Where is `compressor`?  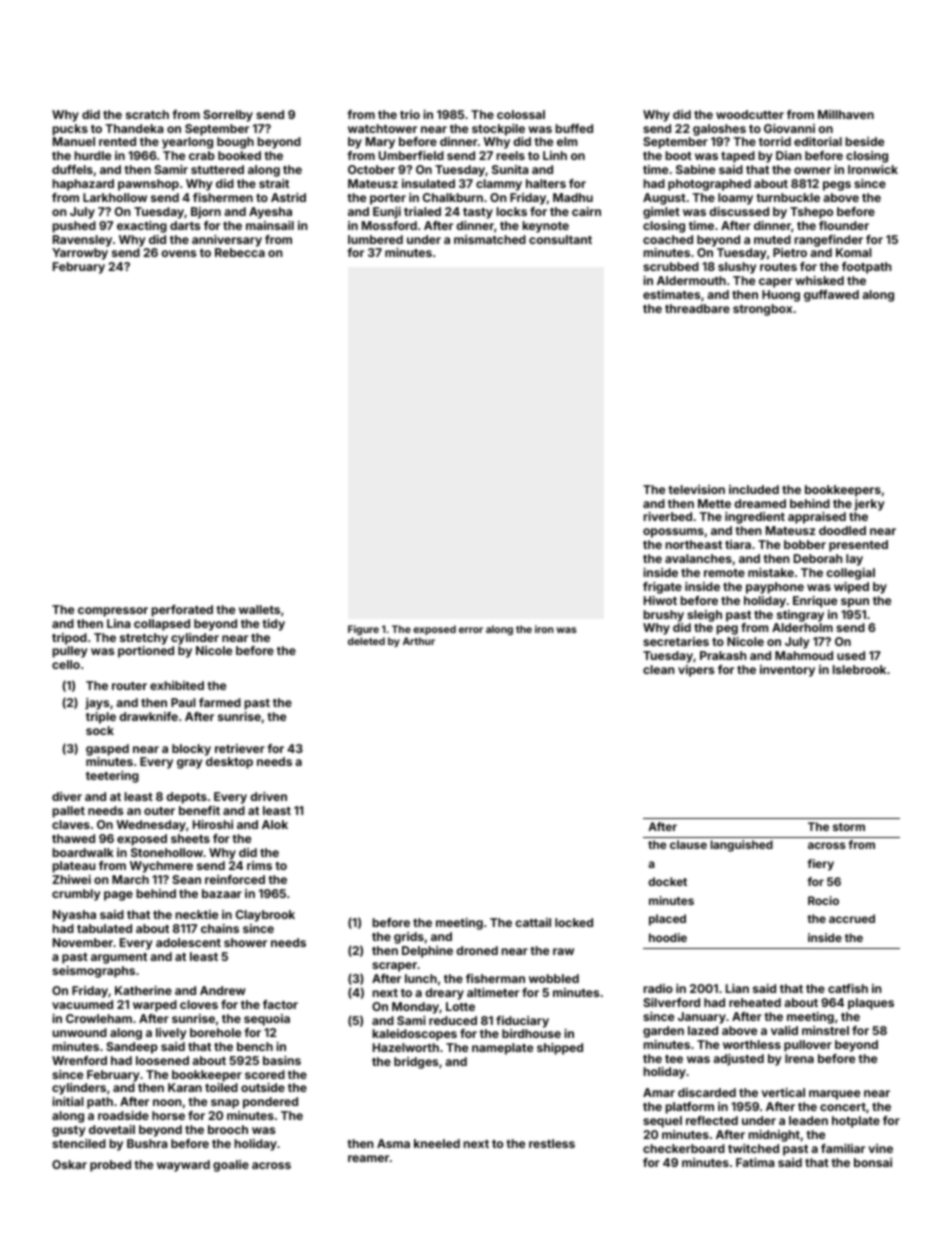
compressor is located at coordinates (113, 612).
